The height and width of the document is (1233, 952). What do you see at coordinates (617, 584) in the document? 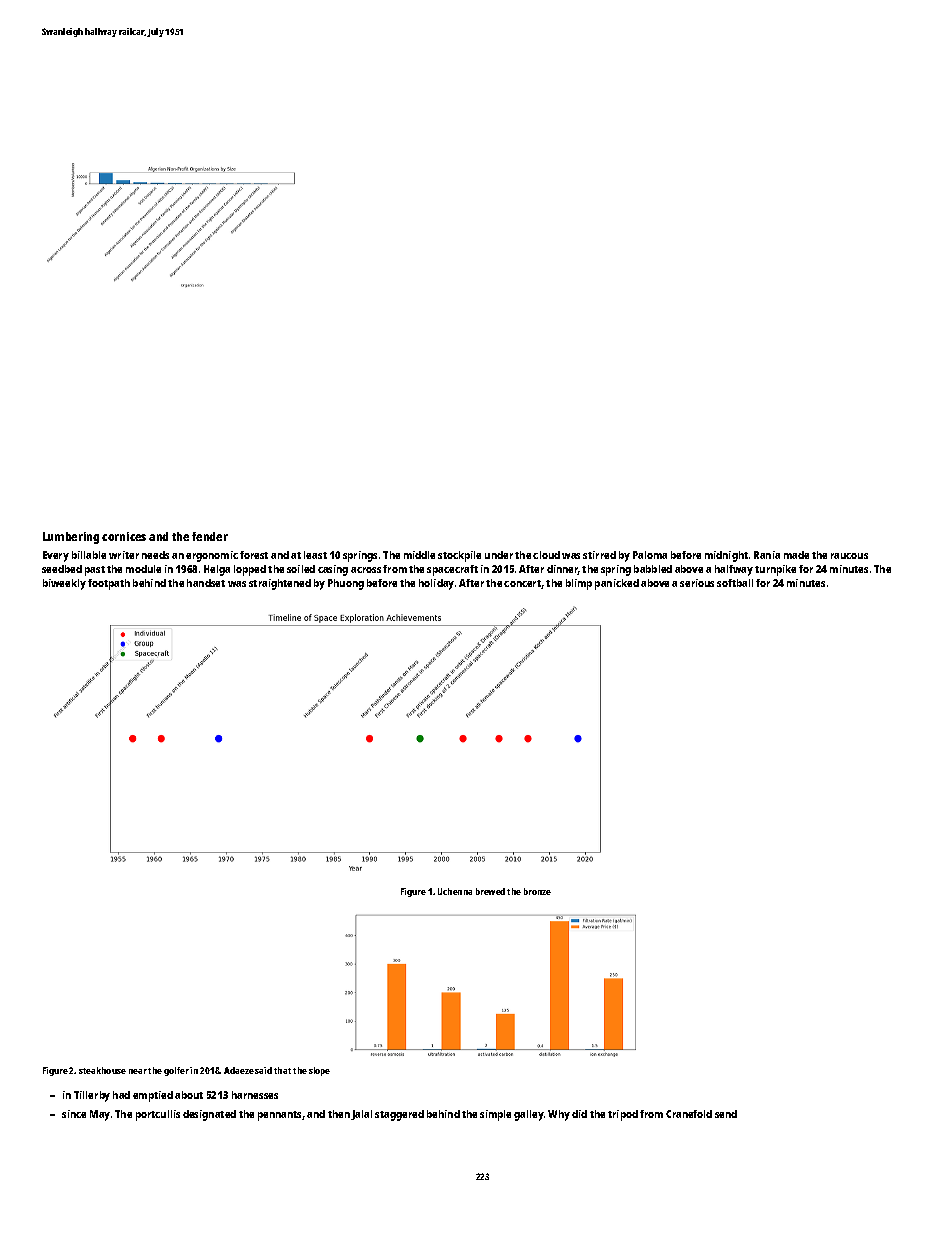
I see `panicked` at bounding box center [617, 584].
